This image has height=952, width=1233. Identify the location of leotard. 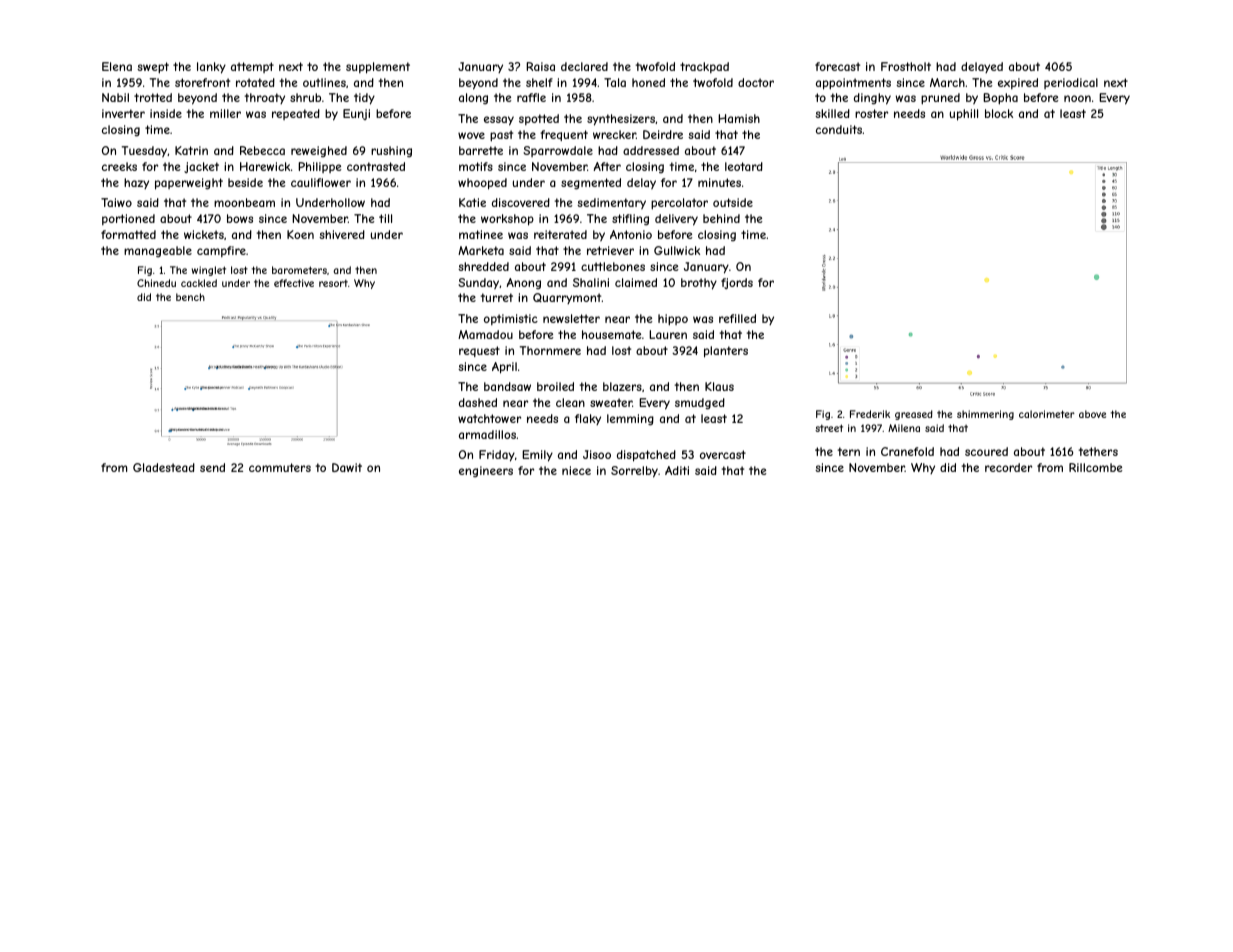
(744, 166).
